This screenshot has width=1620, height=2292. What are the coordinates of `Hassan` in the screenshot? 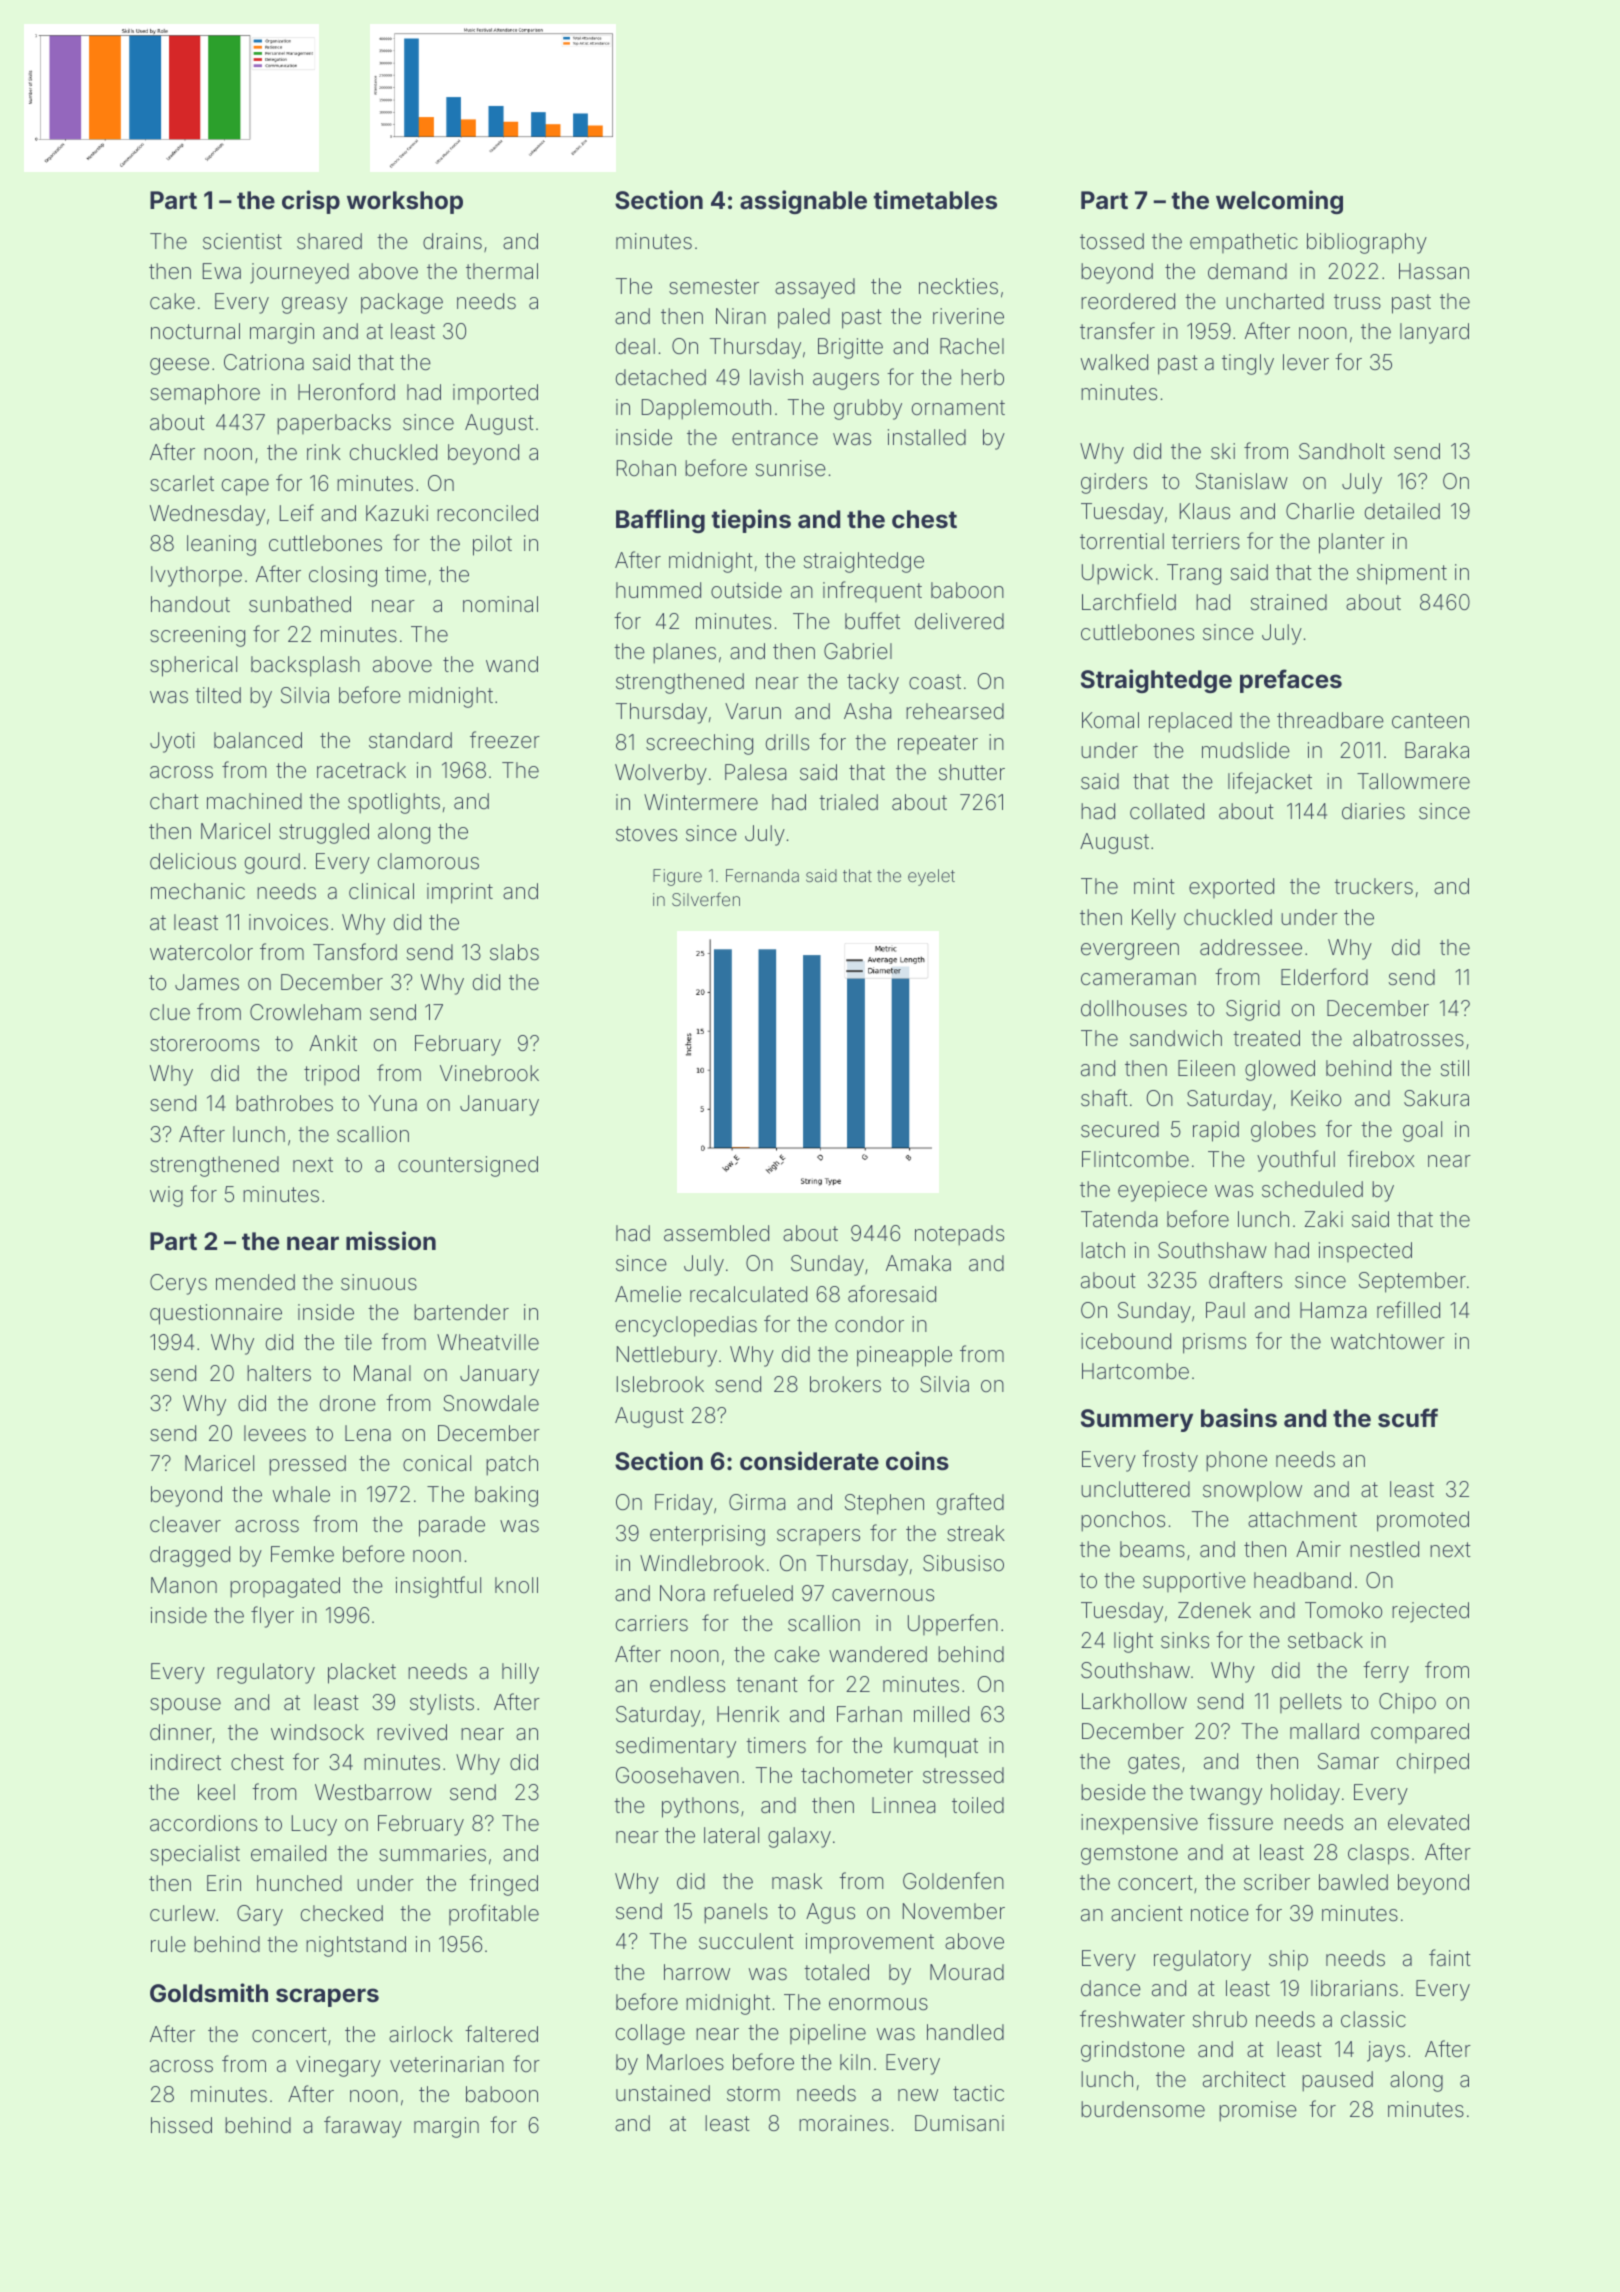 It's located at (1434, 271).
